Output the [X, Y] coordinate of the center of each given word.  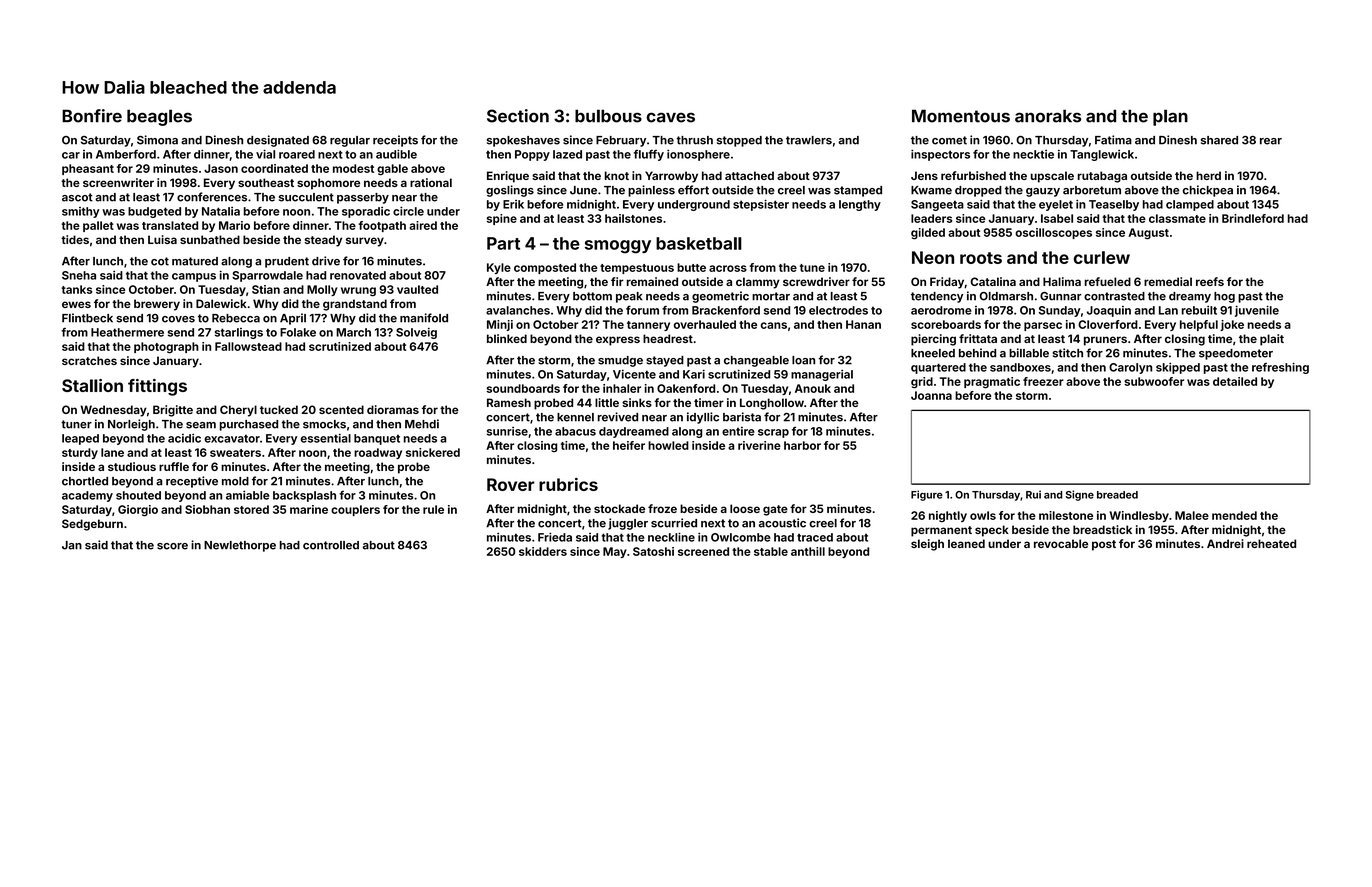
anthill [808, 551]
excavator [232, 438]
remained [652, 281]
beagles [159, 117]
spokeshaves [523, 141]
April [293, 319]
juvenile [1257, 311]
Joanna [931, 395]
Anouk [813, 388]
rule [433, 509]
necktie [1033, 154]
